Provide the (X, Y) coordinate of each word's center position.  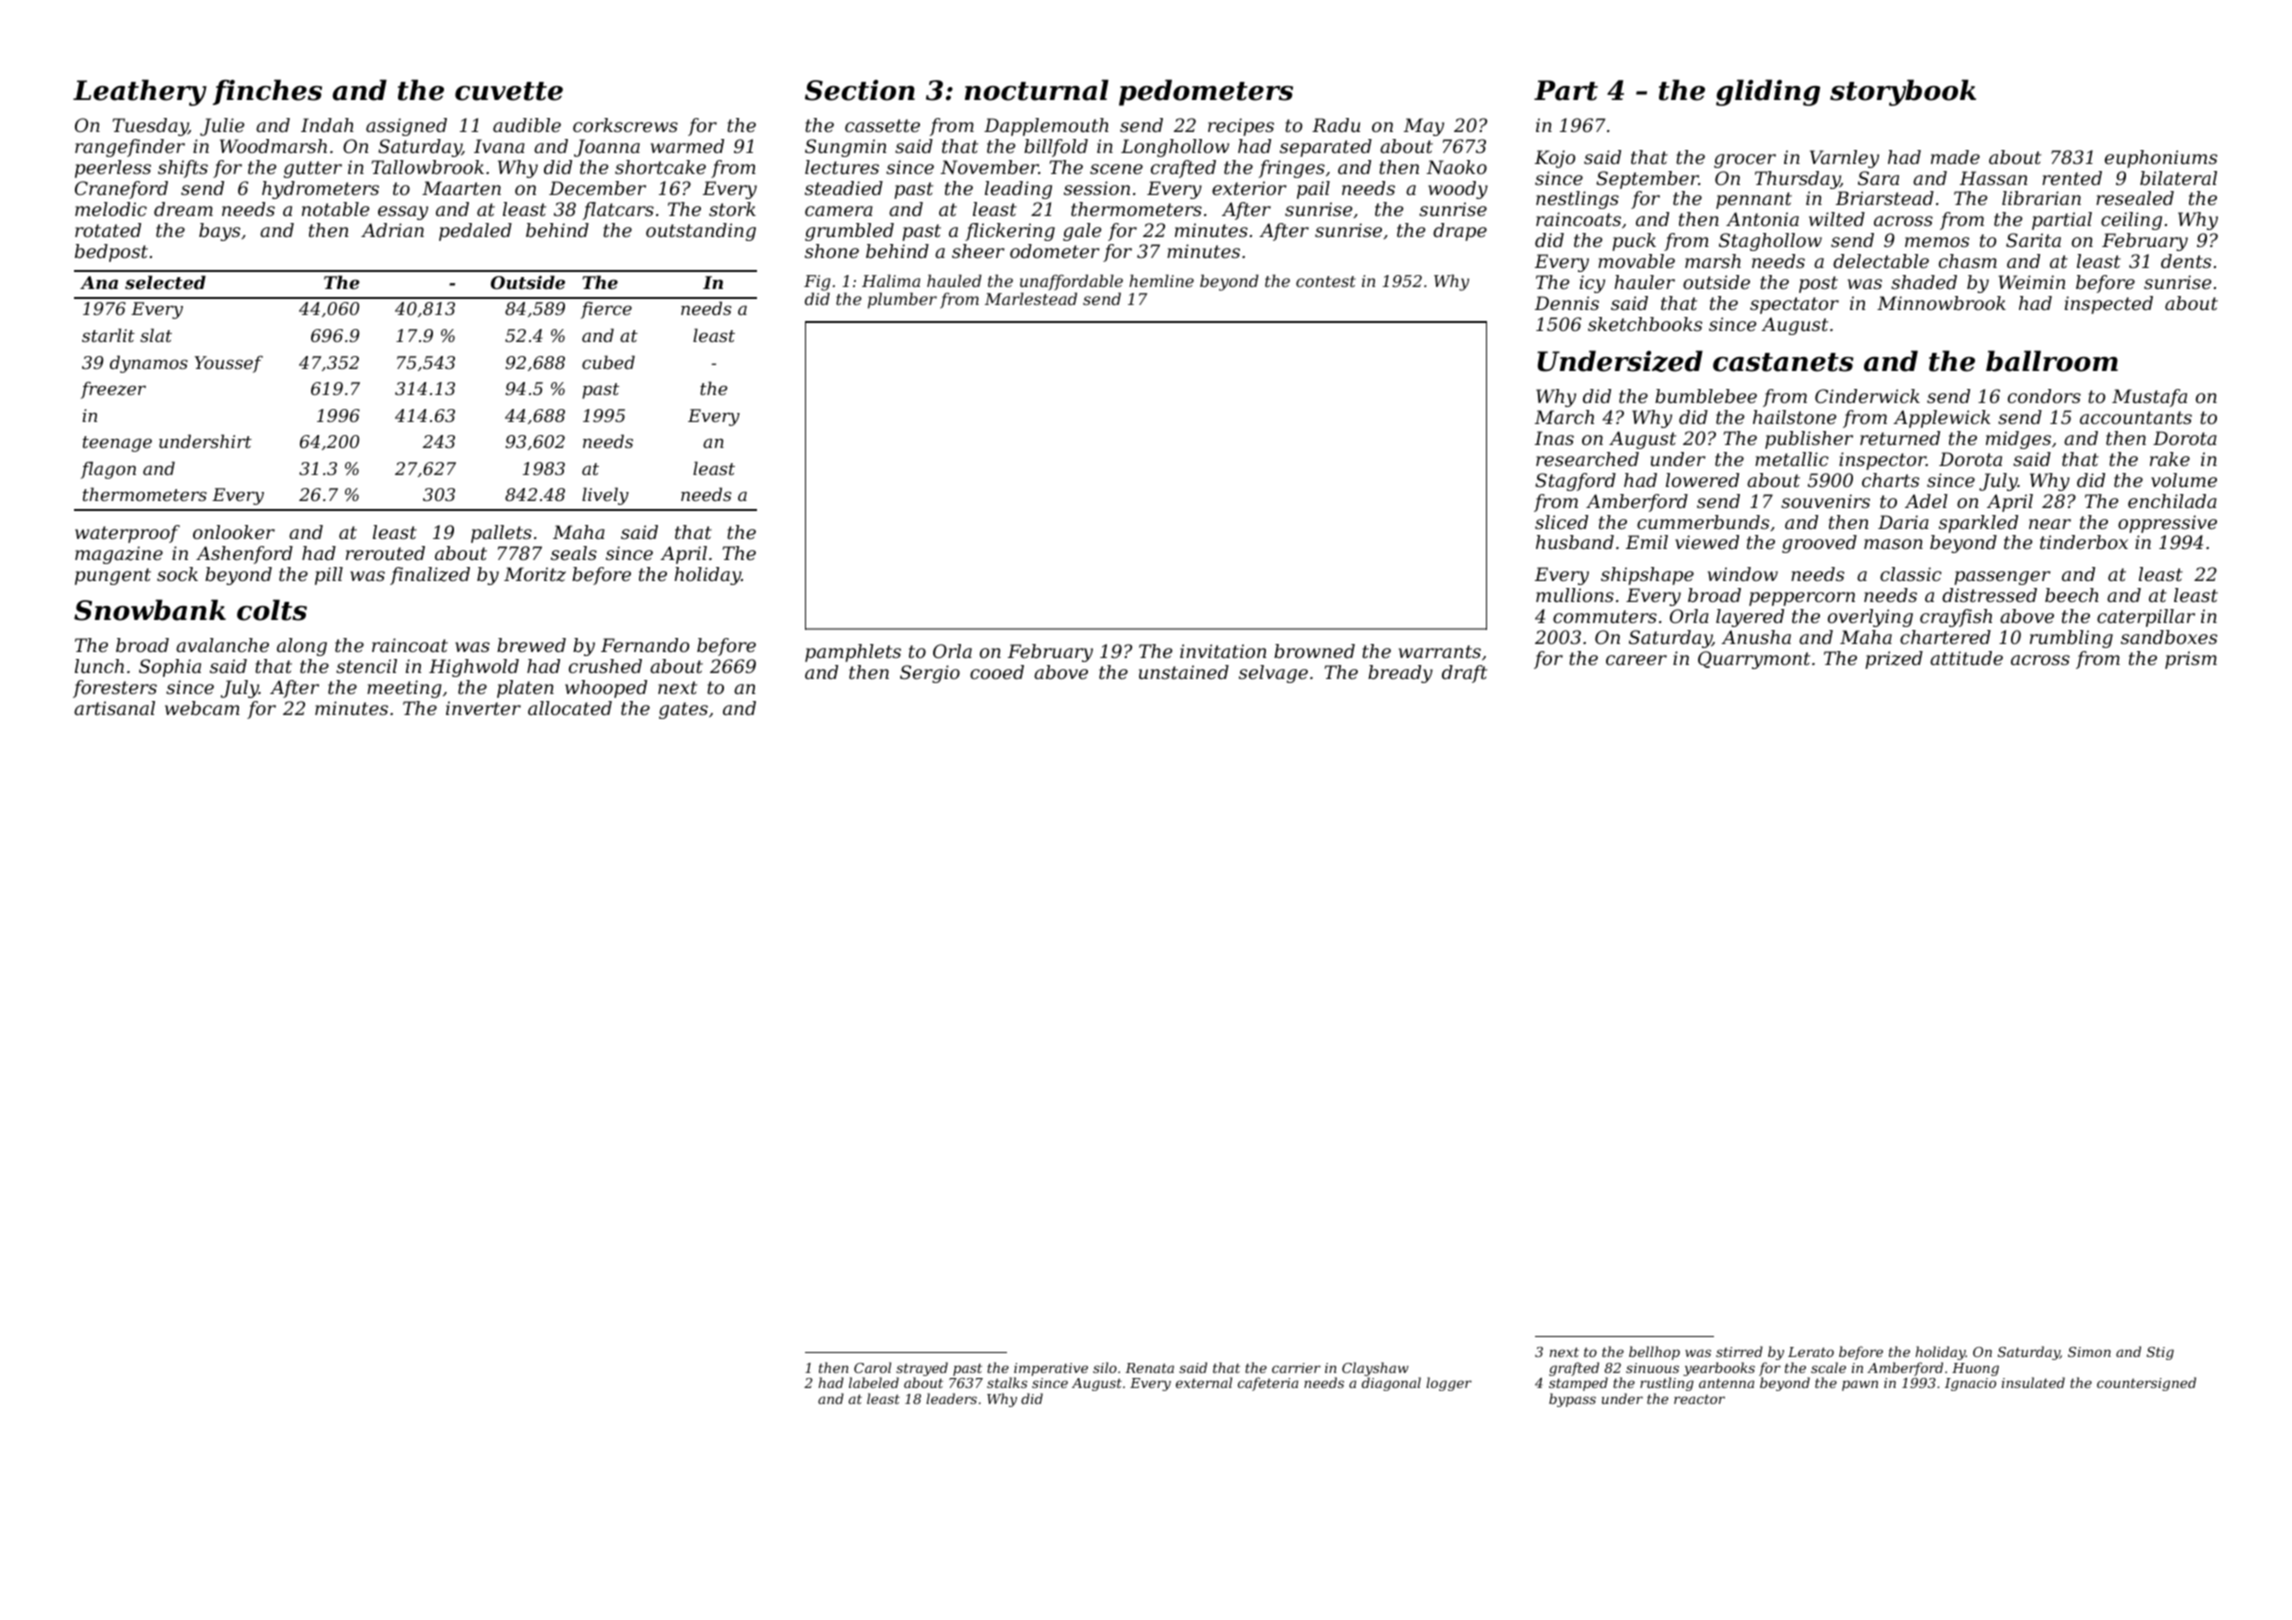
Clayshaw (1375, 1369)
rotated (108, 230)
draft (1464, 674)
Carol (872, 1367)
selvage (1273, 674)
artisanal (114, 708)
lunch (99, 666)
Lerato (1811, 1352)
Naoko (1456, 167)
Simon (2089, 1352)
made (1955, 157)
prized (1894, 660)
